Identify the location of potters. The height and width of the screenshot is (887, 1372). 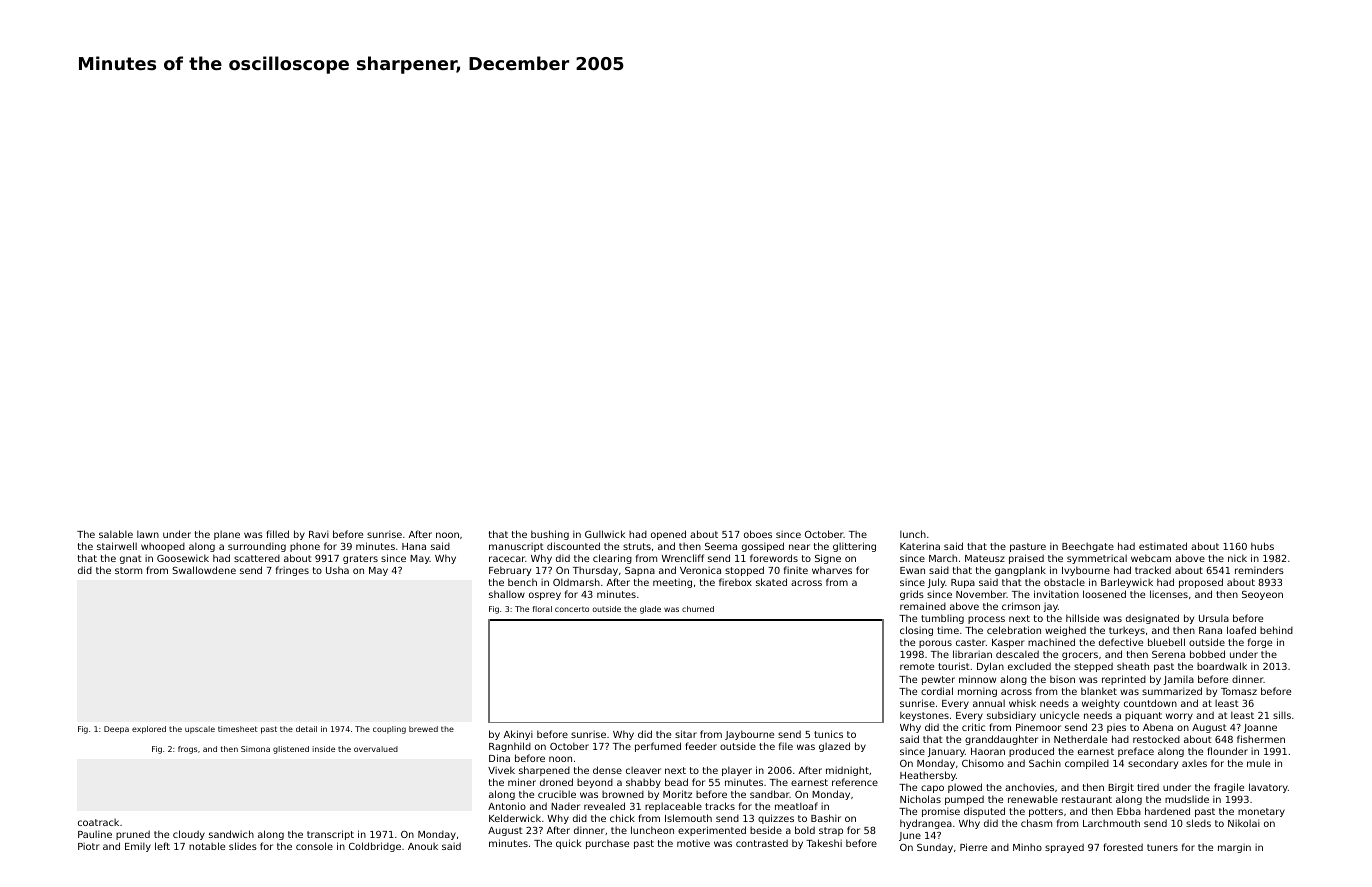
(1046, 812).
